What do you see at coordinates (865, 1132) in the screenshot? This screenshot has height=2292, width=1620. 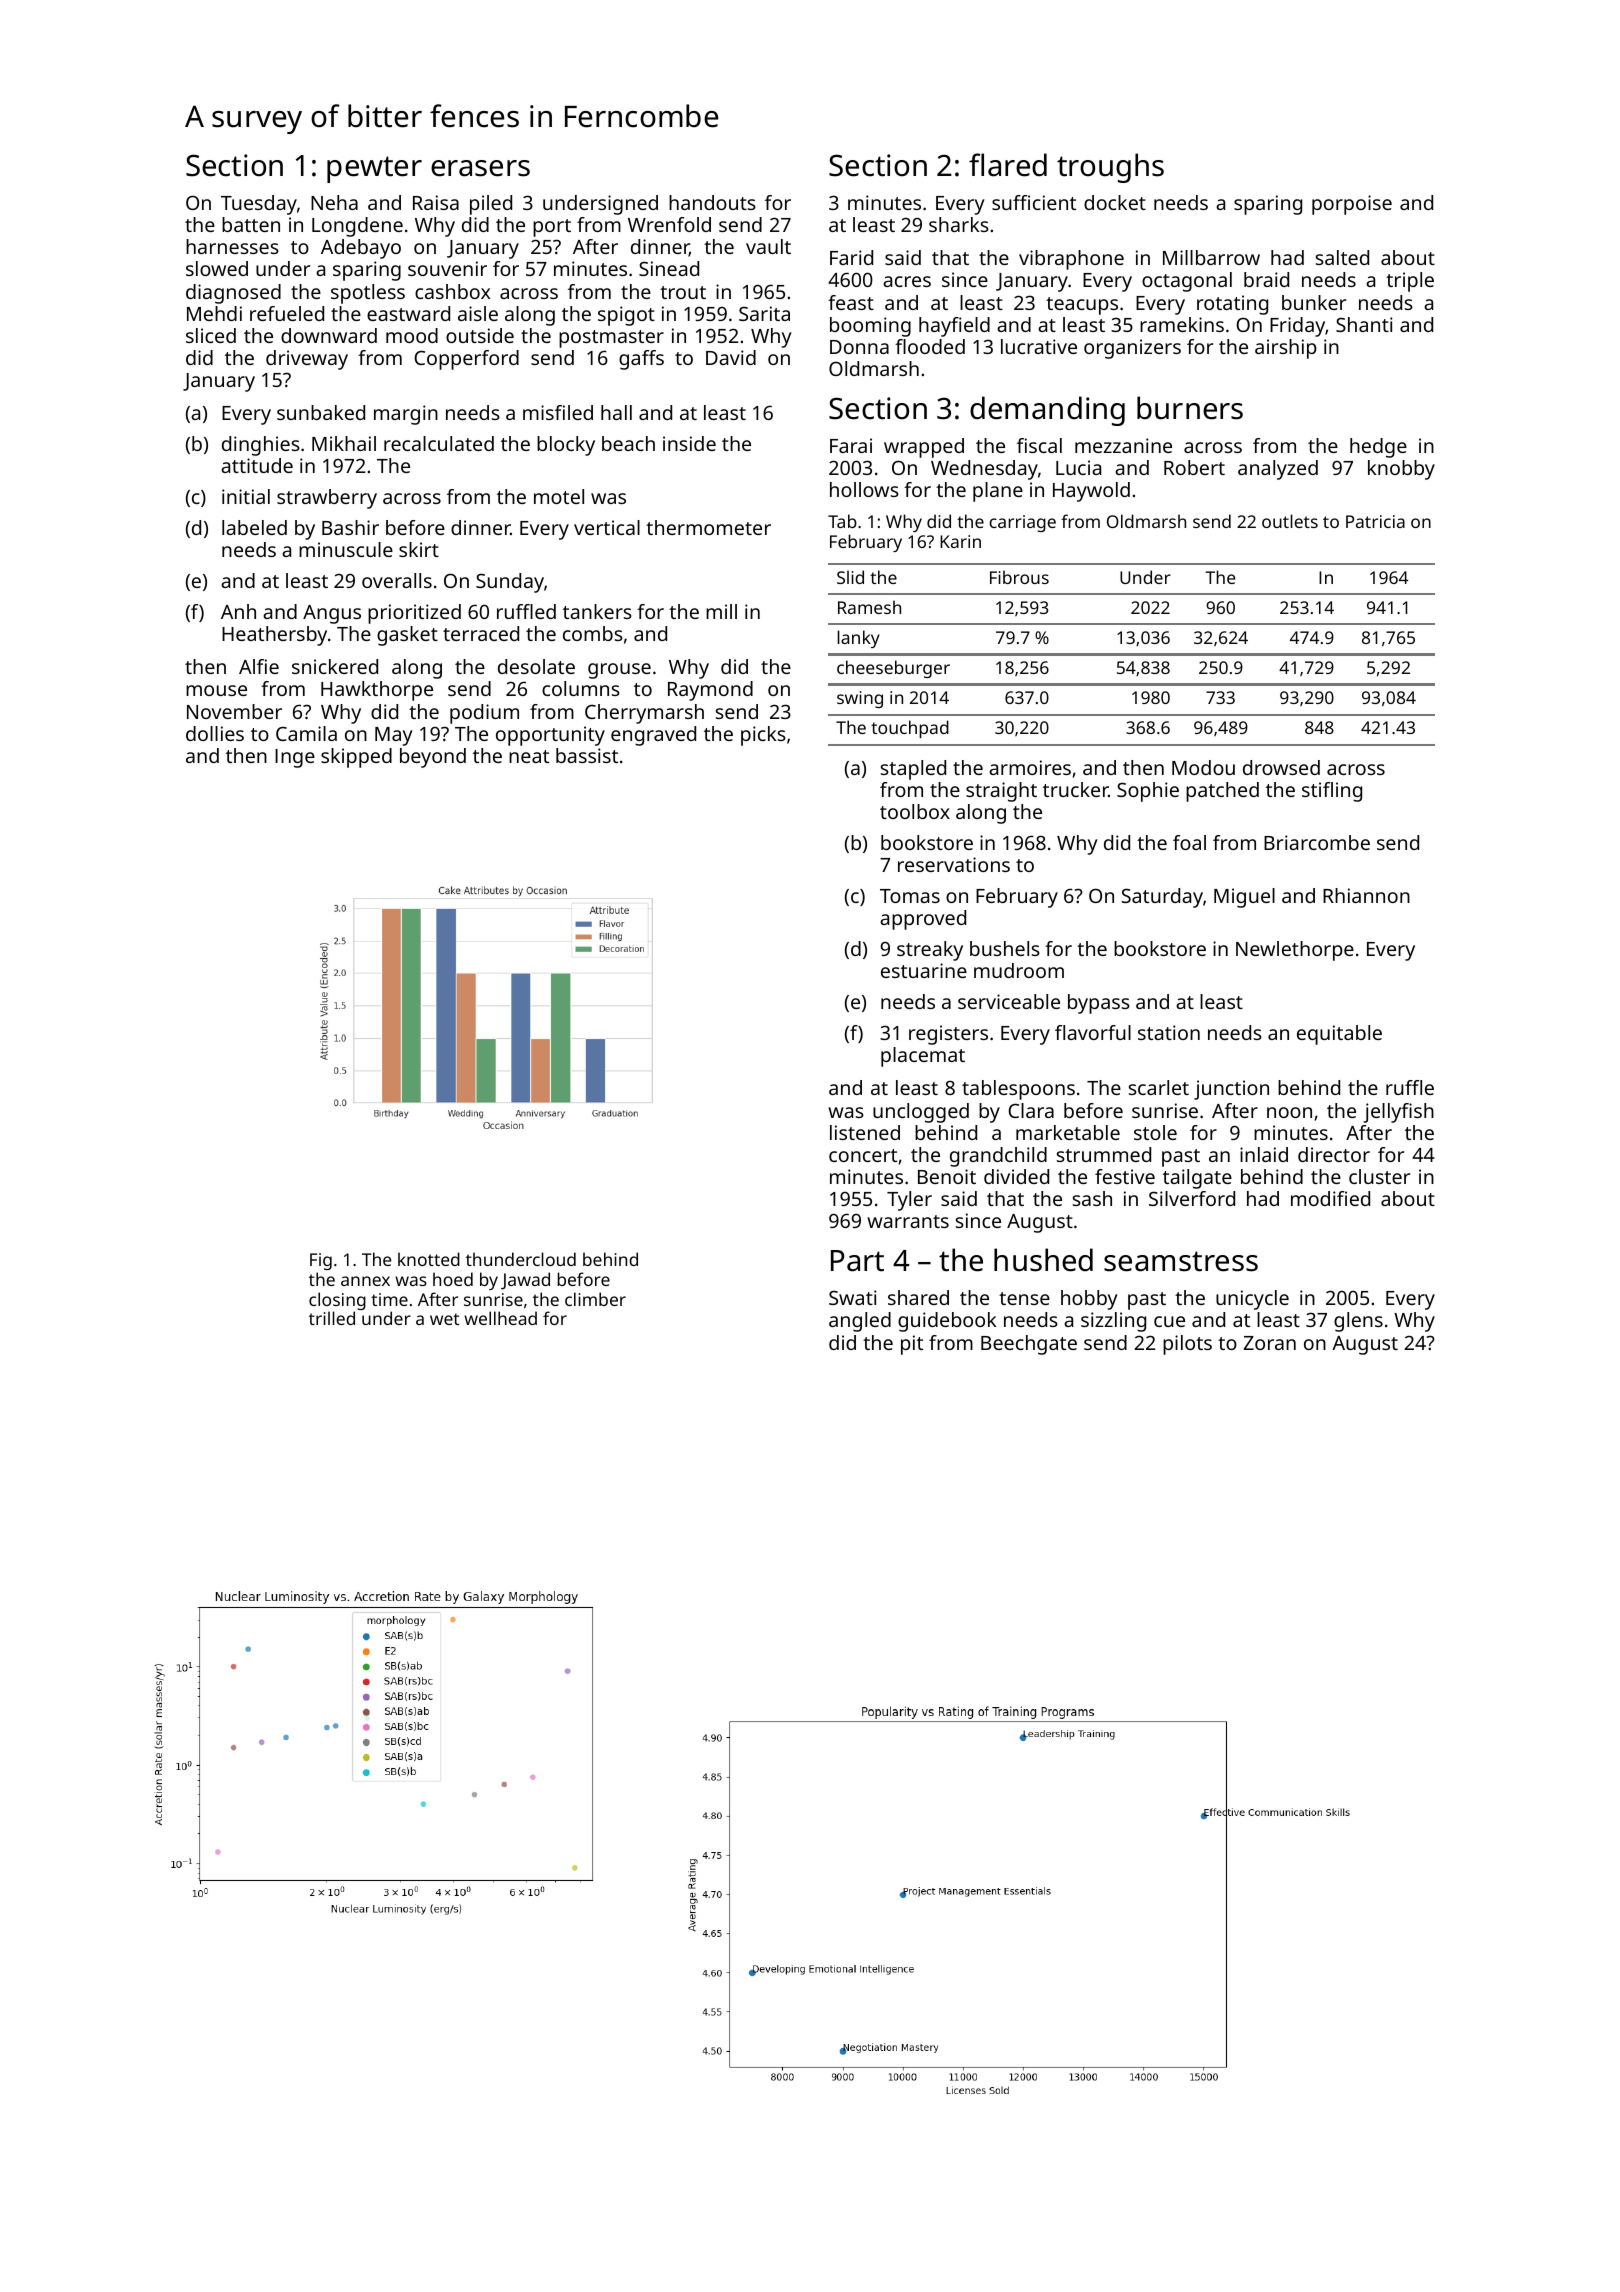 I see `listened` at bounding box center [865, 1132].
